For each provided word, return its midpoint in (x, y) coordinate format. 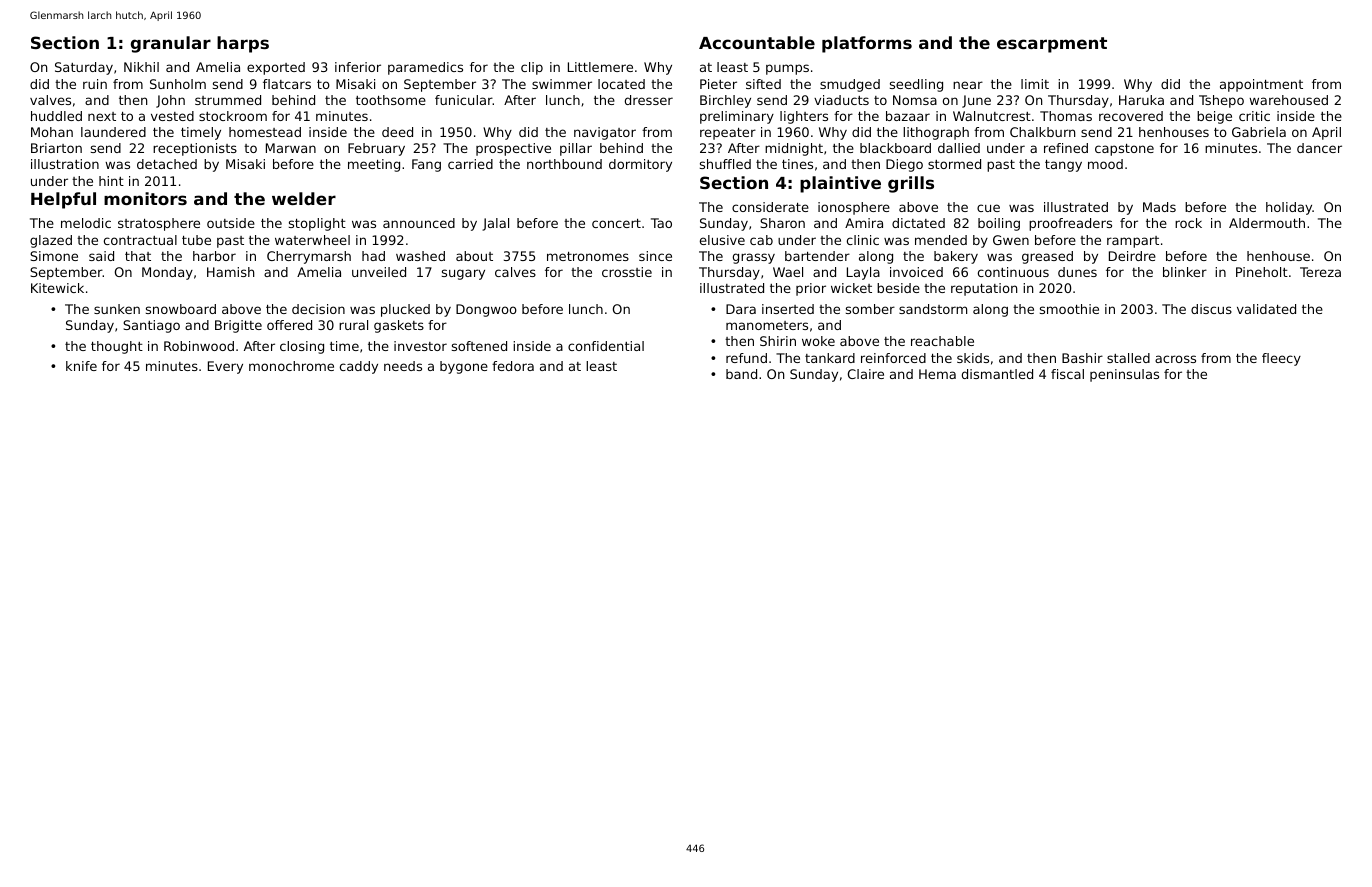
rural (353, 325)
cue (988, 208)
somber (870, 309)
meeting (374, 165)
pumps (787, 69)
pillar (576, 149)
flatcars (287, 84)
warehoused (1288, 100)
